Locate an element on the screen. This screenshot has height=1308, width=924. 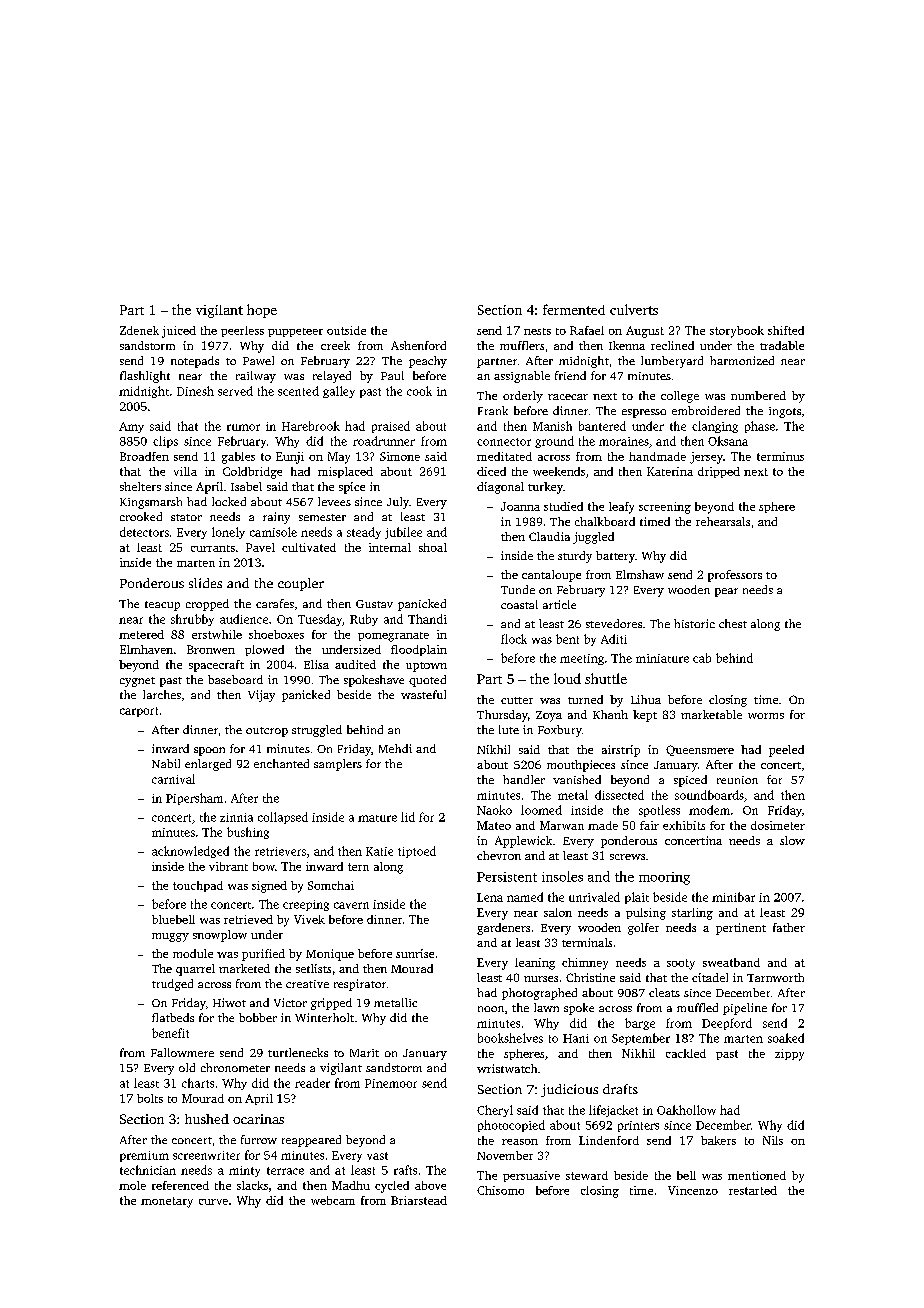
Gustav is located at coordinates (374, 604).
